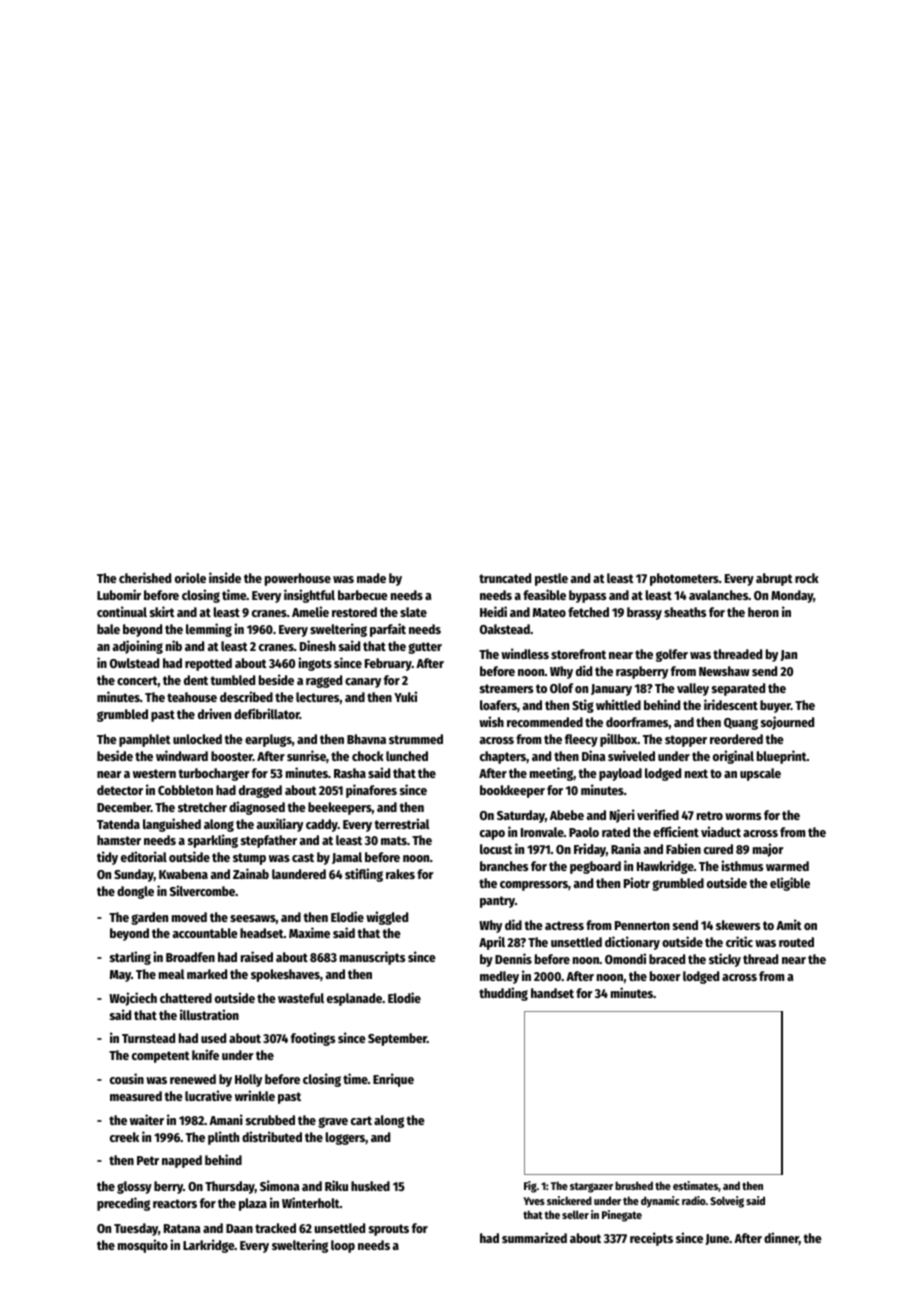  Describe the element at coordinates (774, 579) in the page. I see `abrupt` at that location.
